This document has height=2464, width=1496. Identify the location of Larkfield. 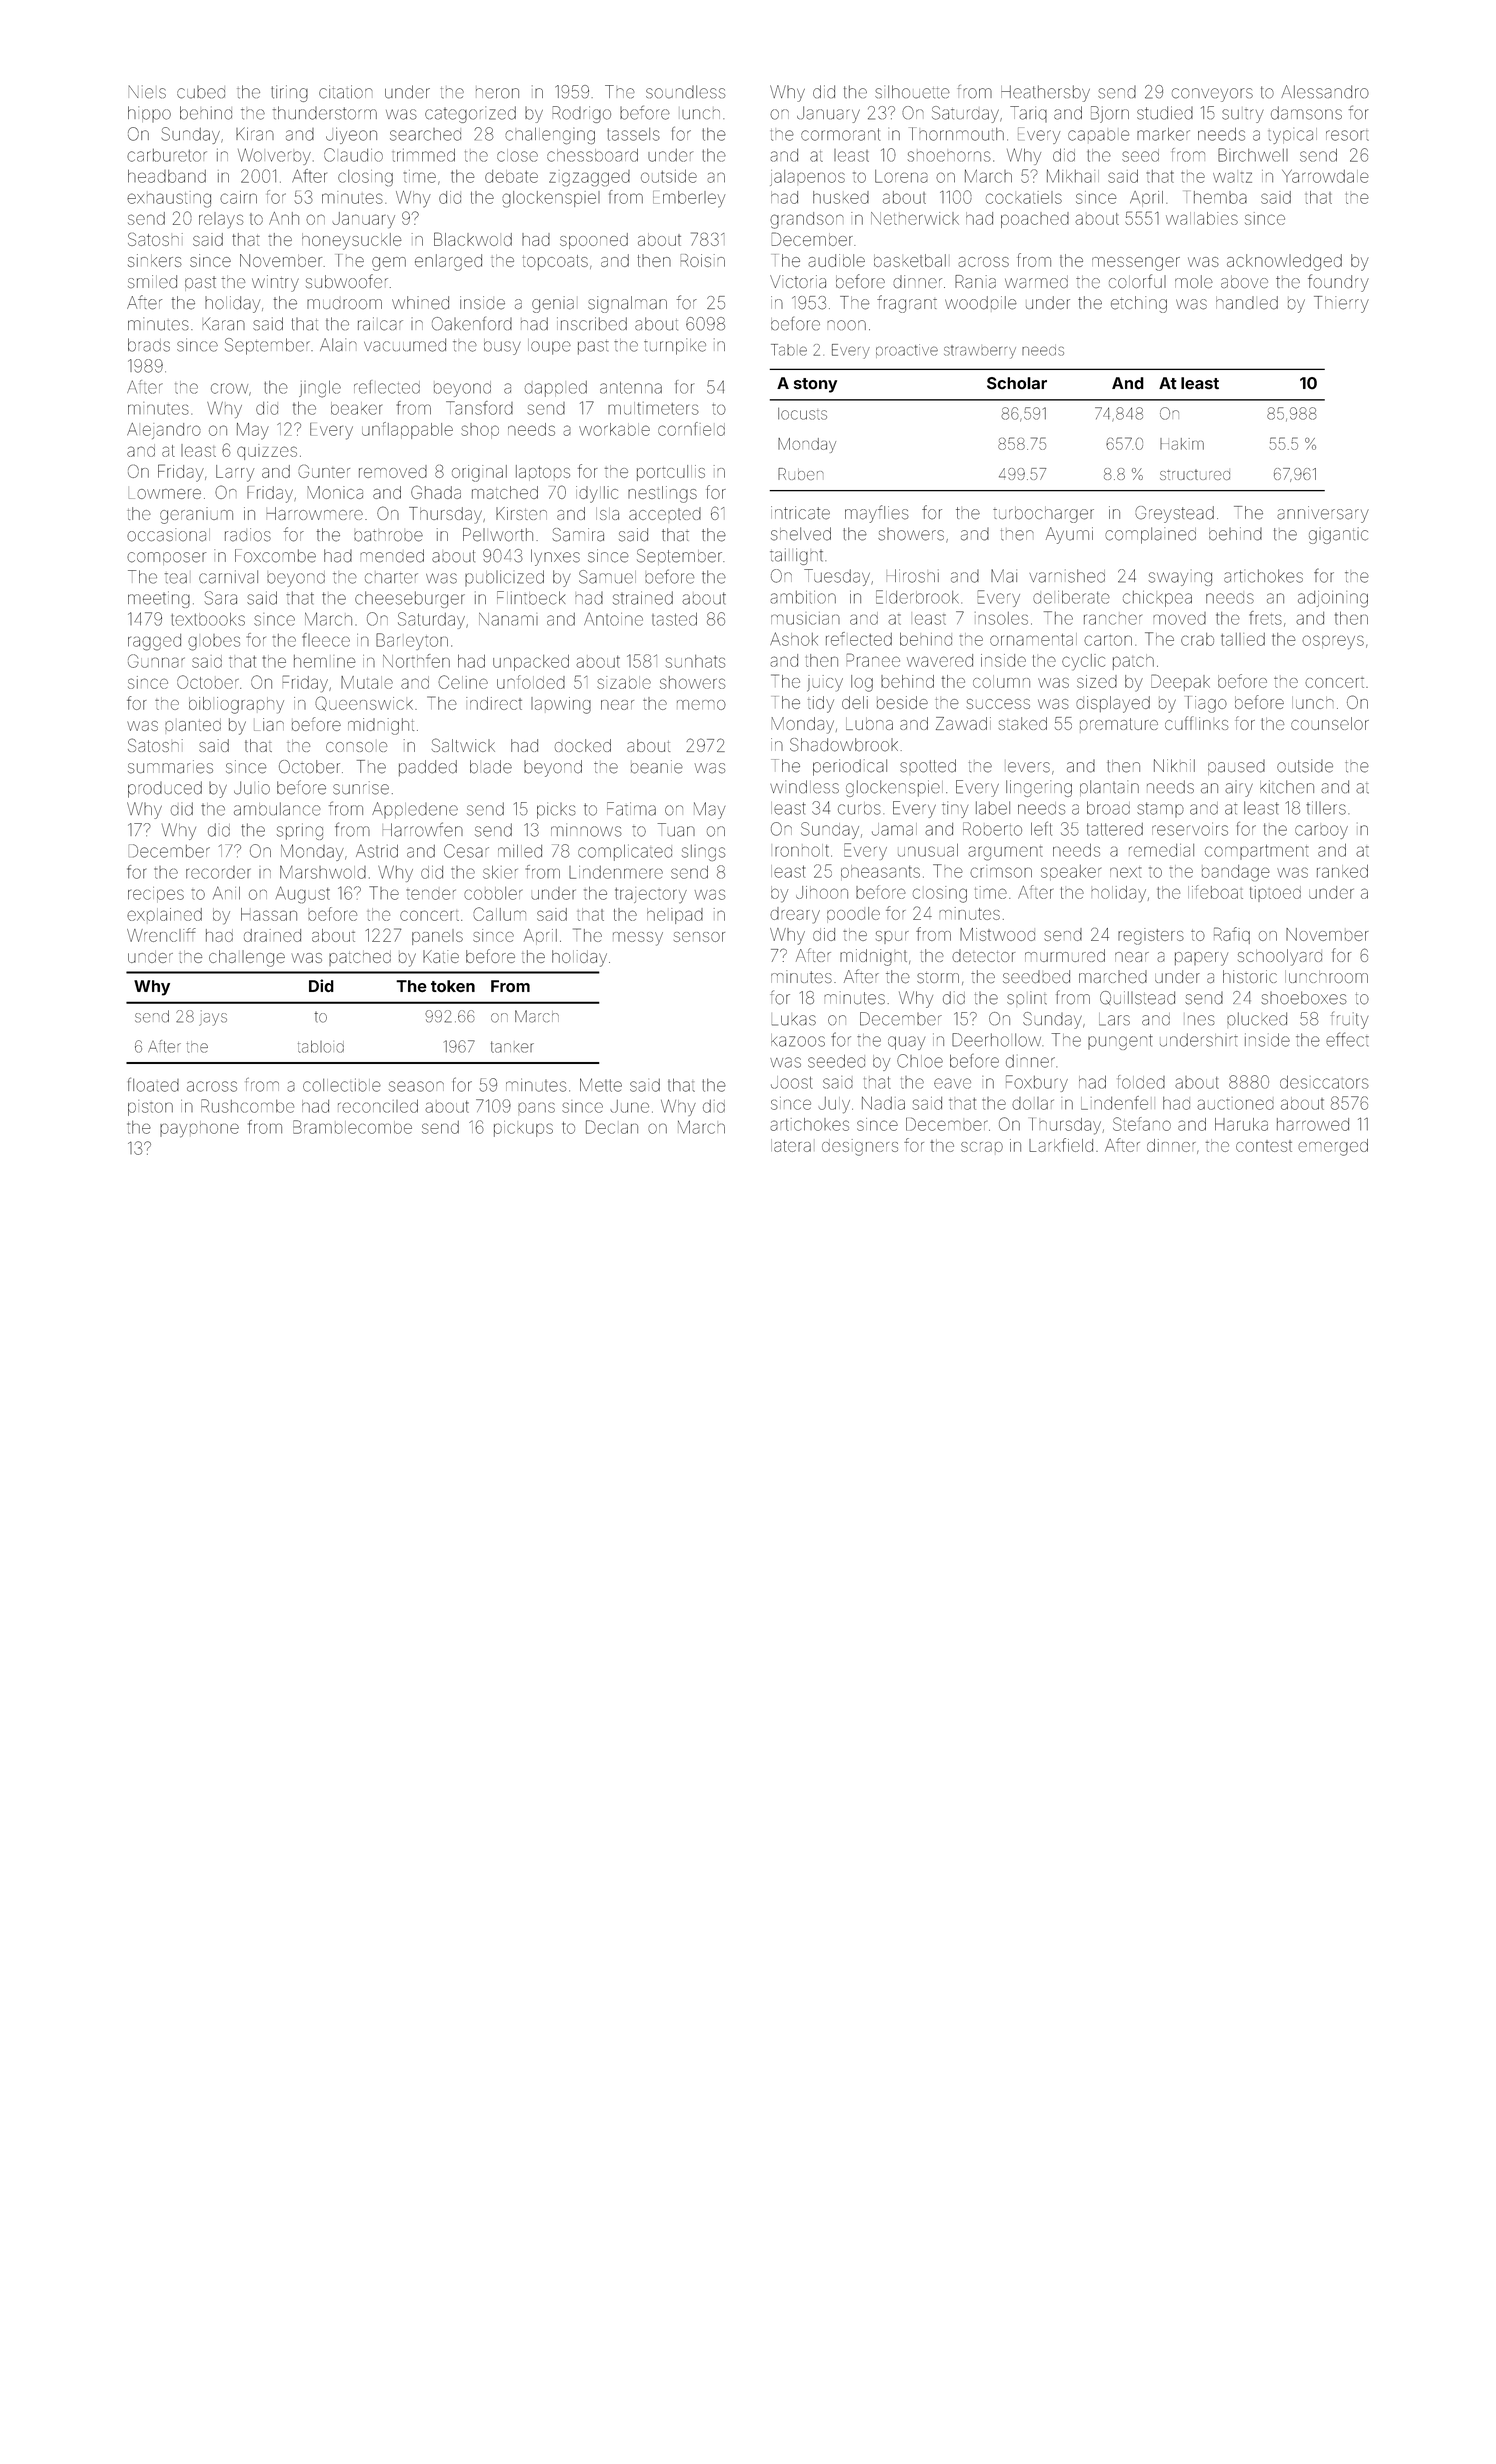
(1061, 1145).
